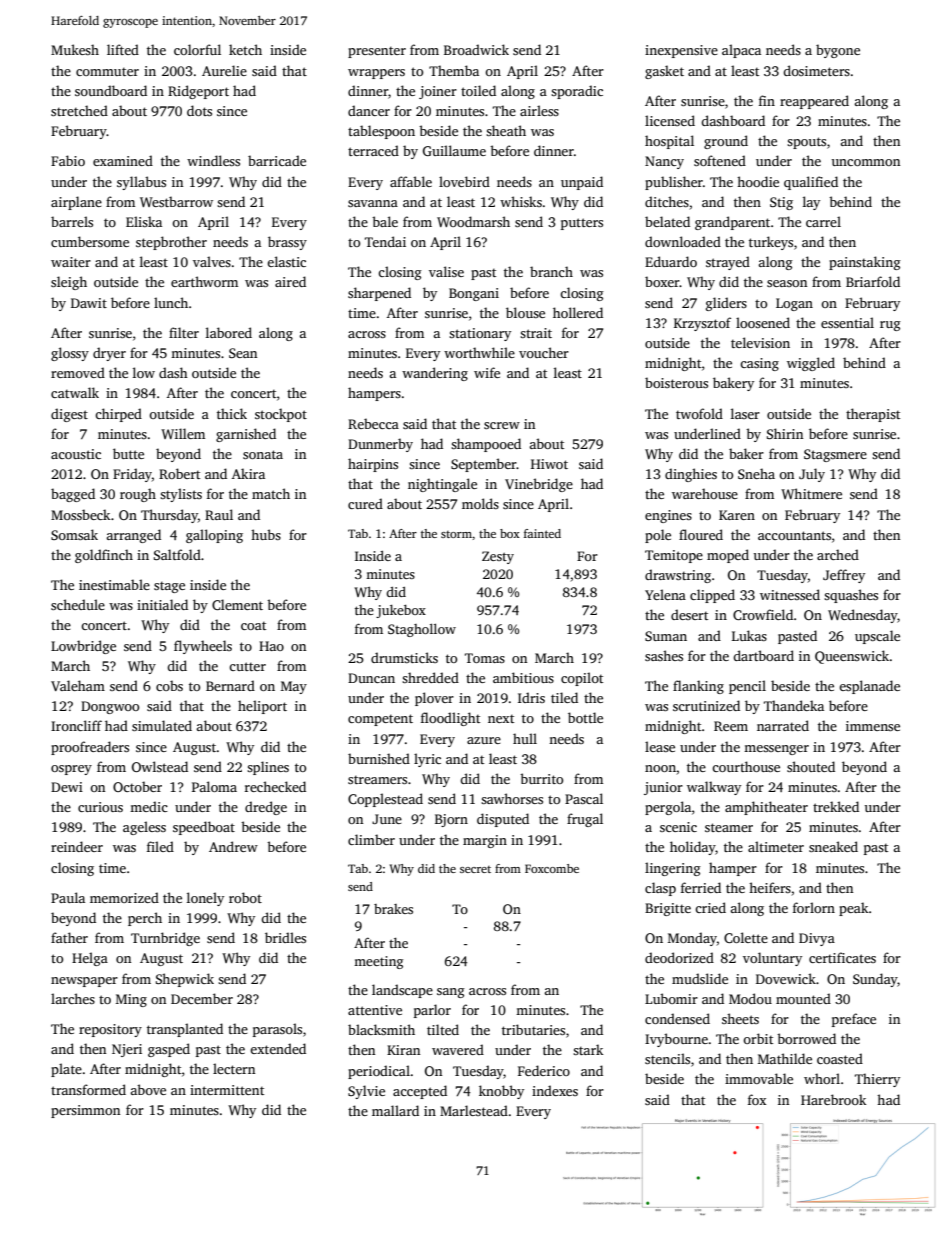 This screenshot has width=952, height=1233. What do you see at coordinates (118, 415) in the screenshot?
I see `chirped` at bounding box center [118, 415].
